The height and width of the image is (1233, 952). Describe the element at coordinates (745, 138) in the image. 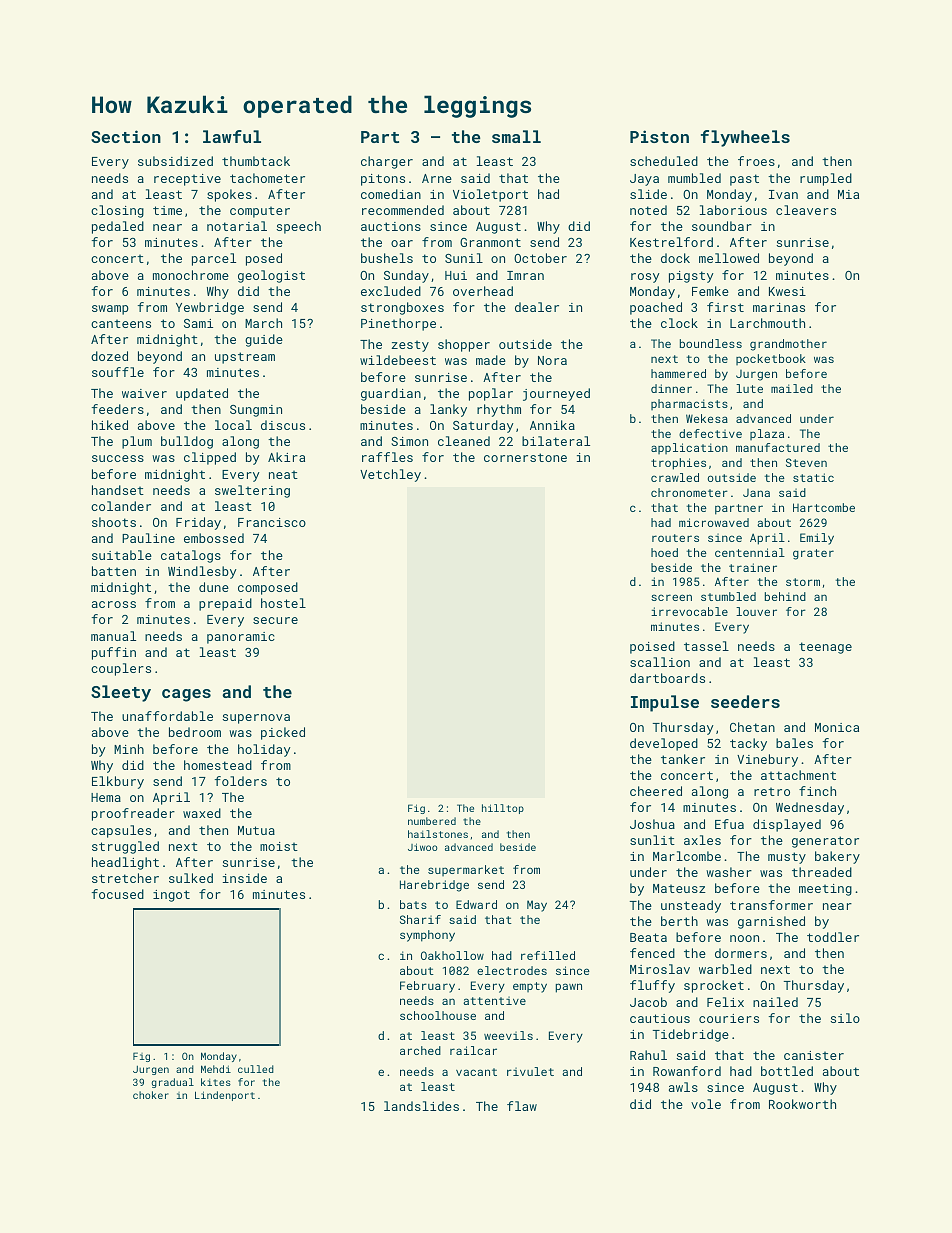

I see `flywheels` at that location.
